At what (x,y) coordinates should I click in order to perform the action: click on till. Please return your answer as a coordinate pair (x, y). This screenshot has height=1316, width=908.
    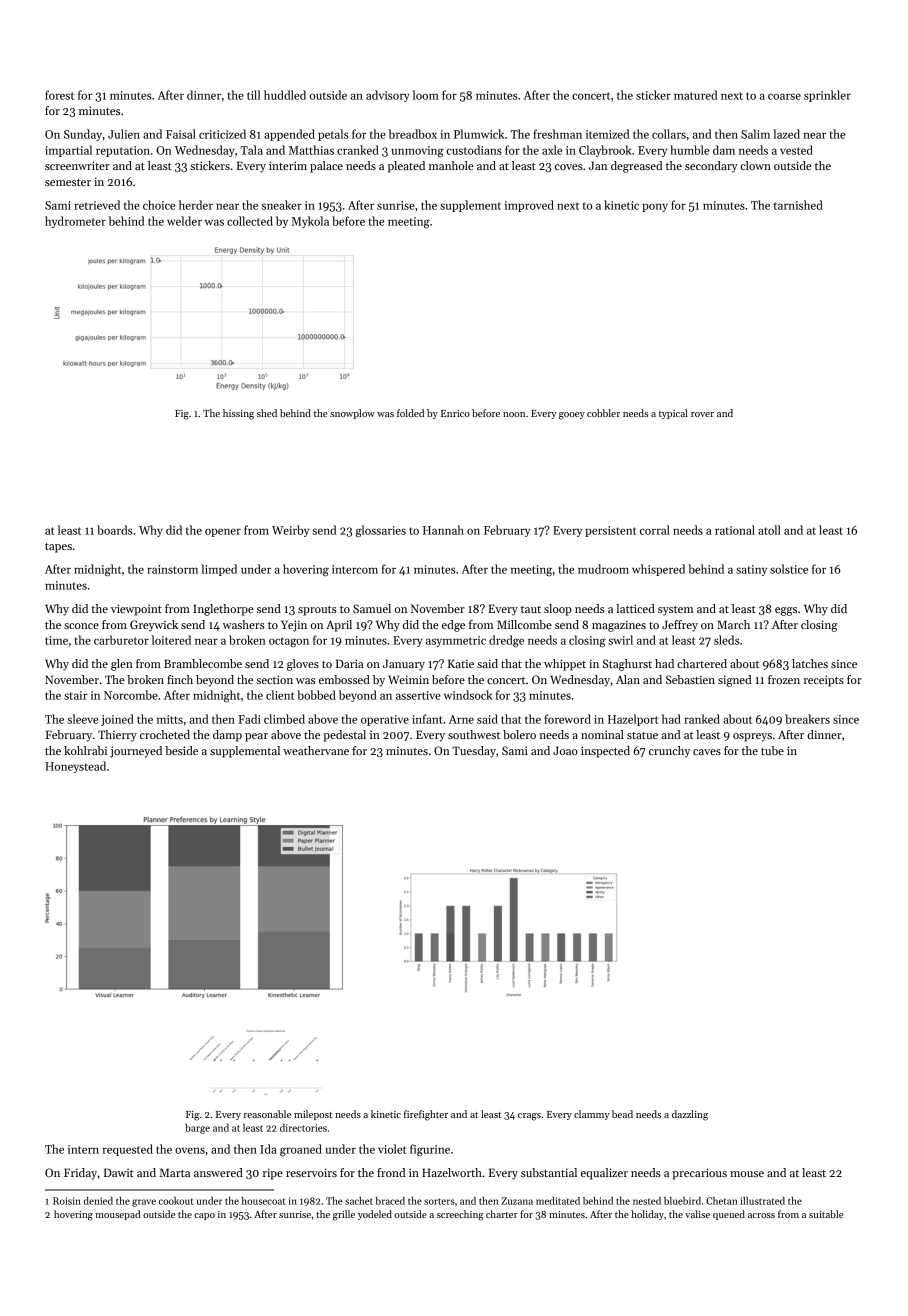
    Looking at the image, I should click on (253, 95).
